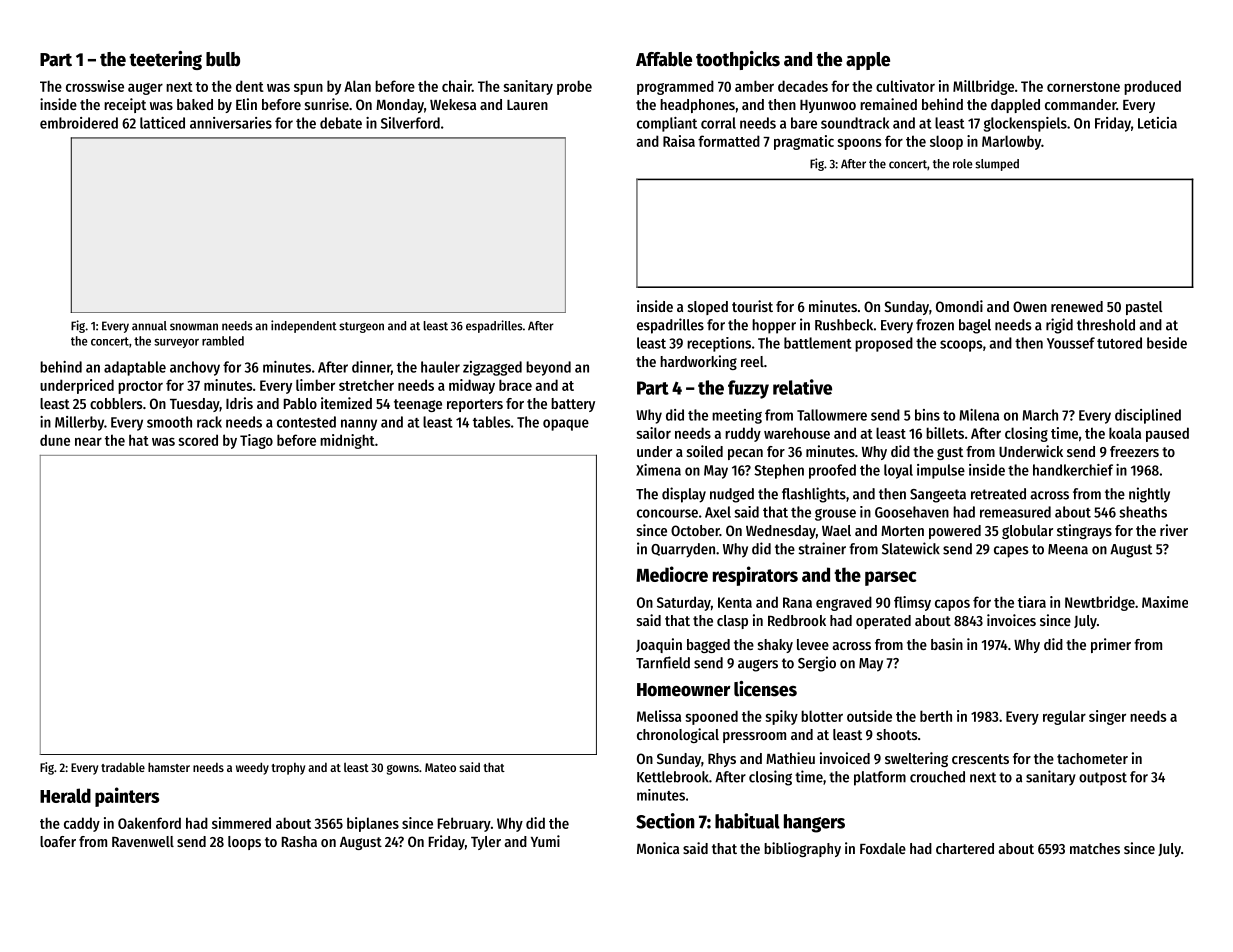  What do you see at coordinates (244, 843) in the image?
I see `loops` at bounding box center [244, 843].
